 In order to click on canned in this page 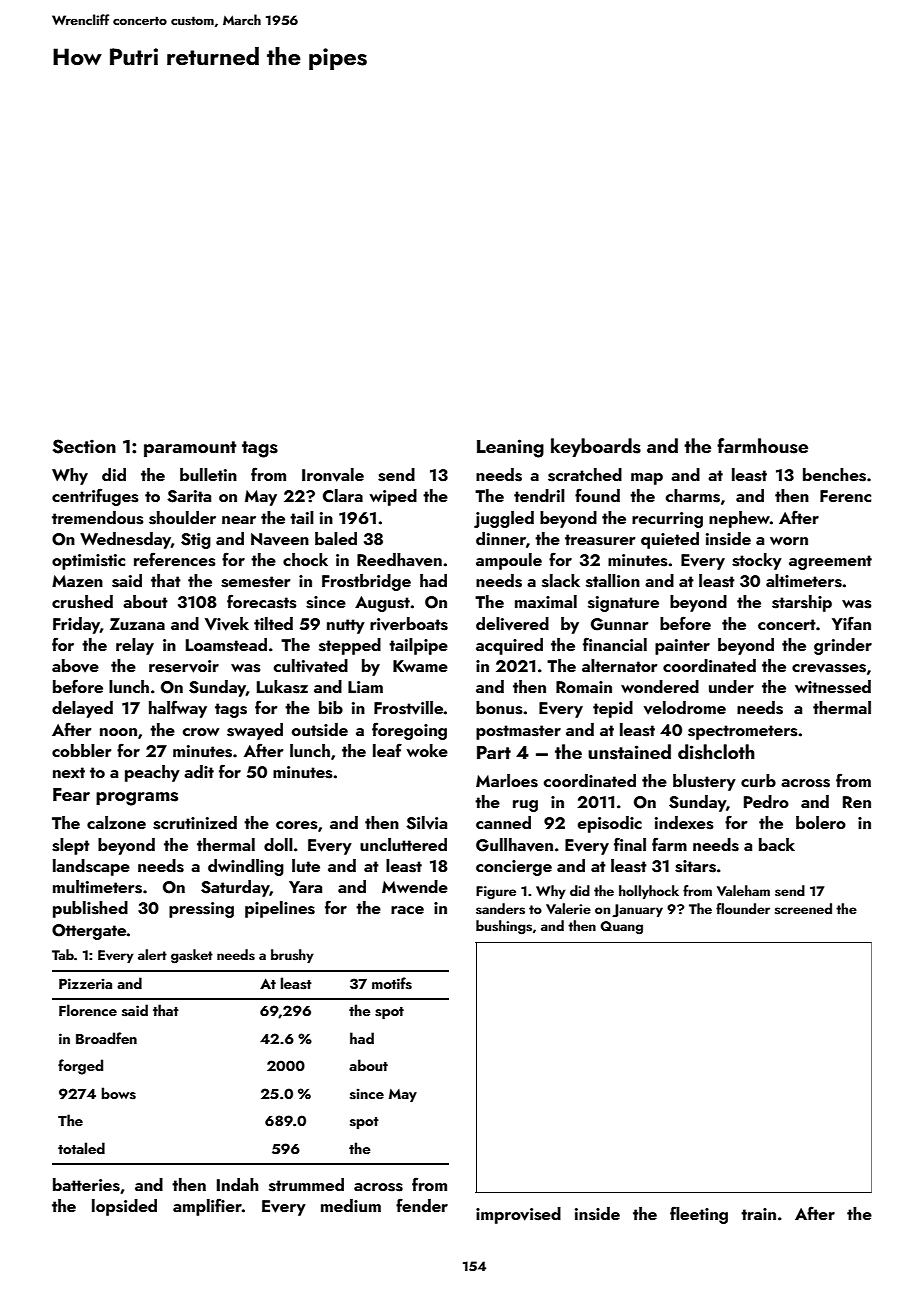, I will do `click(503, 822)`.
